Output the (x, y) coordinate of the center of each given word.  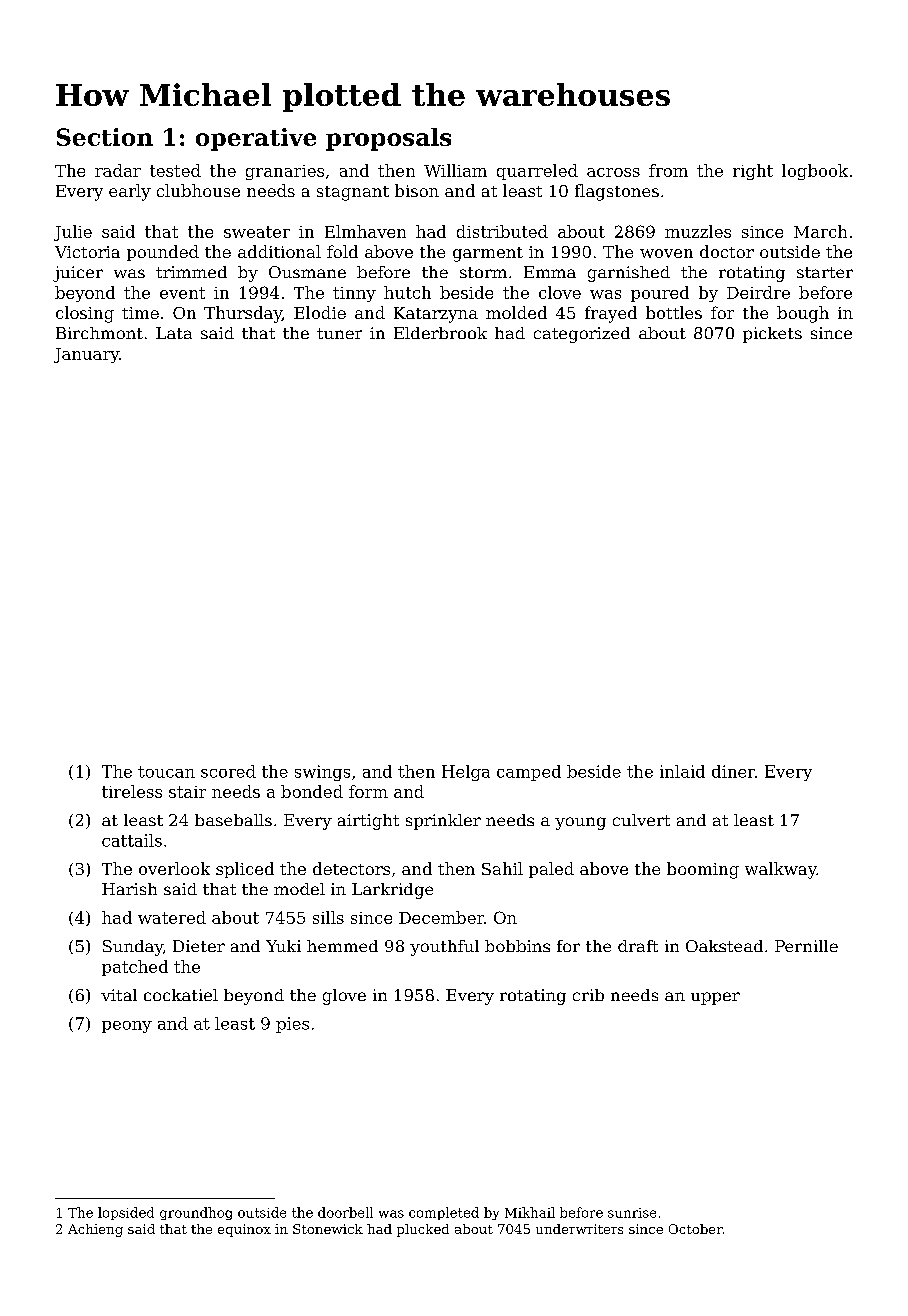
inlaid (682, 771)
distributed (502, 231)
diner (733, 771)
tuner (339, 333)
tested (175, 170)
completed (444, 1213)
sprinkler (443, 822)
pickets (772, 335)
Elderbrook (440, 333)
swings (322, 773)
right (753, 172)
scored (228, 771)
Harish (129, 889)
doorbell (345, 1212)
